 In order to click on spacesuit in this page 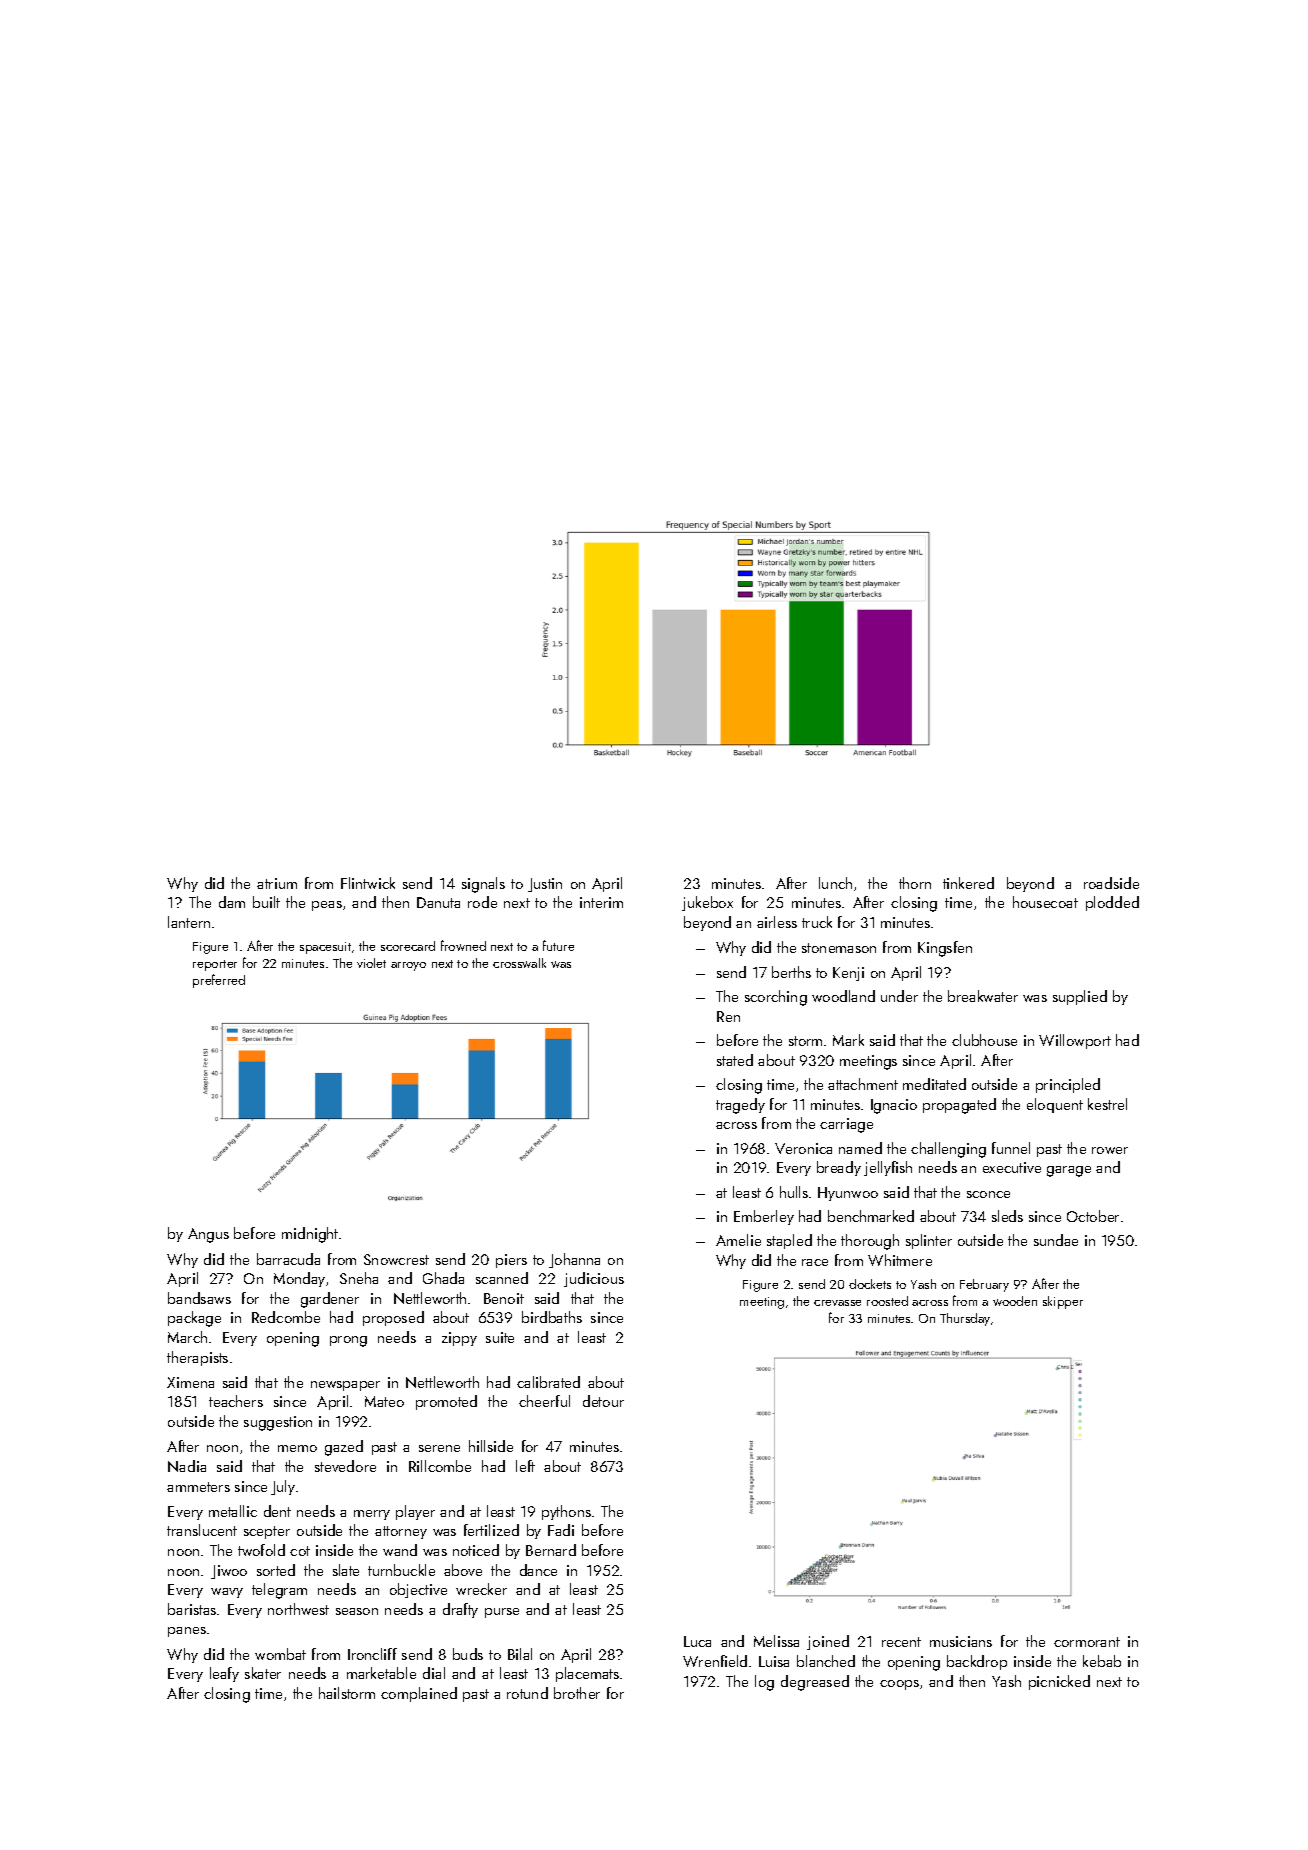, I will do `click(325, 948)`.
